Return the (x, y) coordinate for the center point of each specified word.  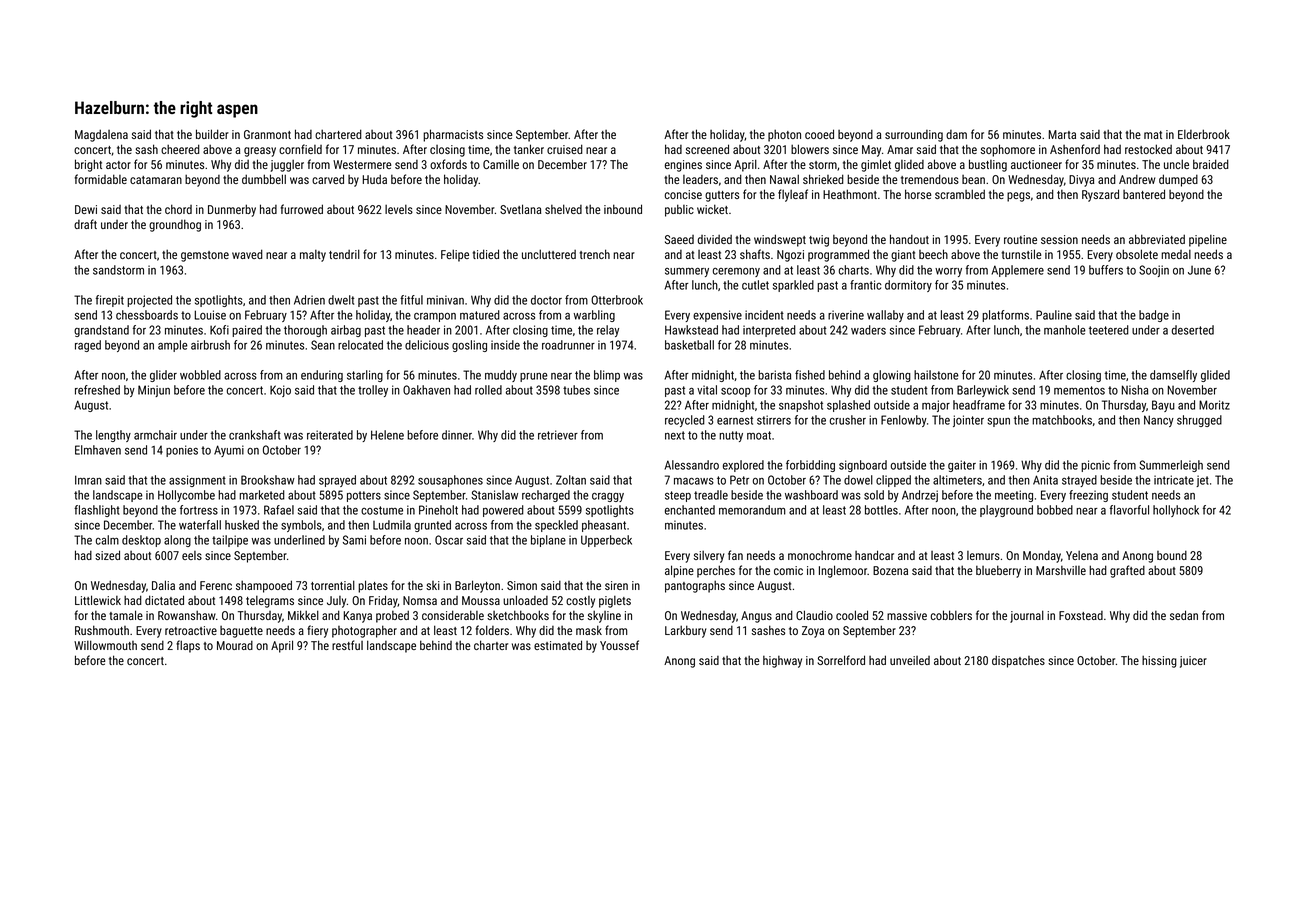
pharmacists (453, 135)
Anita (1045, 480)
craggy (608, 497)
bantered (1144, 194)
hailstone (936, 375)
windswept (780, 240)
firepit (110, 301)
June (1199, 270)
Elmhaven (98, 450)
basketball (689, 345)
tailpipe (230, 541)
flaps (188, 646)
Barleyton (477, 586)
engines (683, 166)
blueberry (998, 571)
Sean (323, 345)
